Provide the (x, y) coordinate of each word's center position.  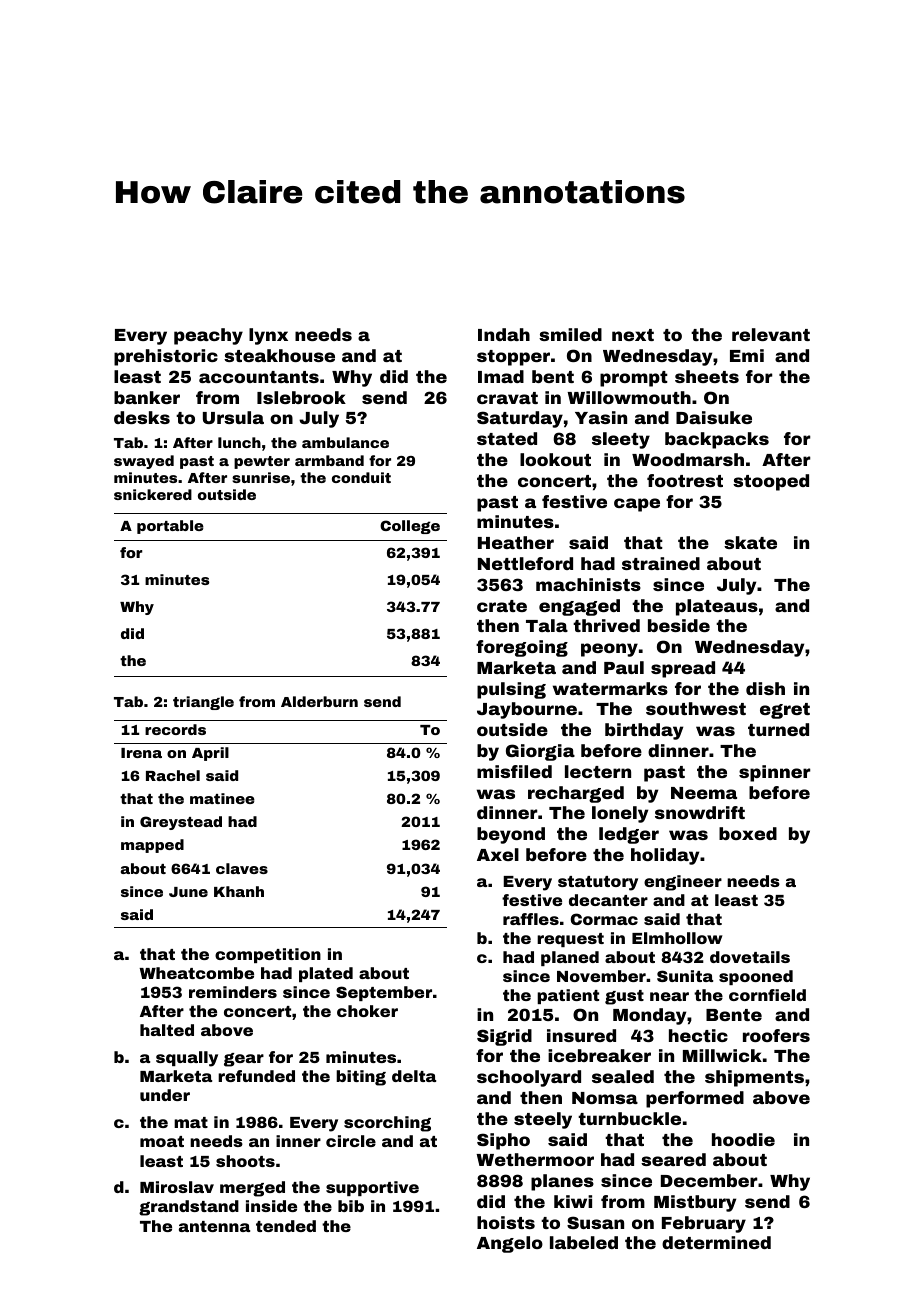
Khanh (239, 891)
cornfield (767, 995)
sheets (707, 376)
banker (147, 397)
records (175, 729)
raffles (531, 919)
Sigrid (504, 1037)
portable (170, 527)
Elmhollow (677, 938)
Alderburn (319, 701)
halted (167, 1030)
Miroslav (177, 1187)
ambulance (345, 442)
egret (785, 711)
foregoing (522, 648)
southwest (696, 708)
